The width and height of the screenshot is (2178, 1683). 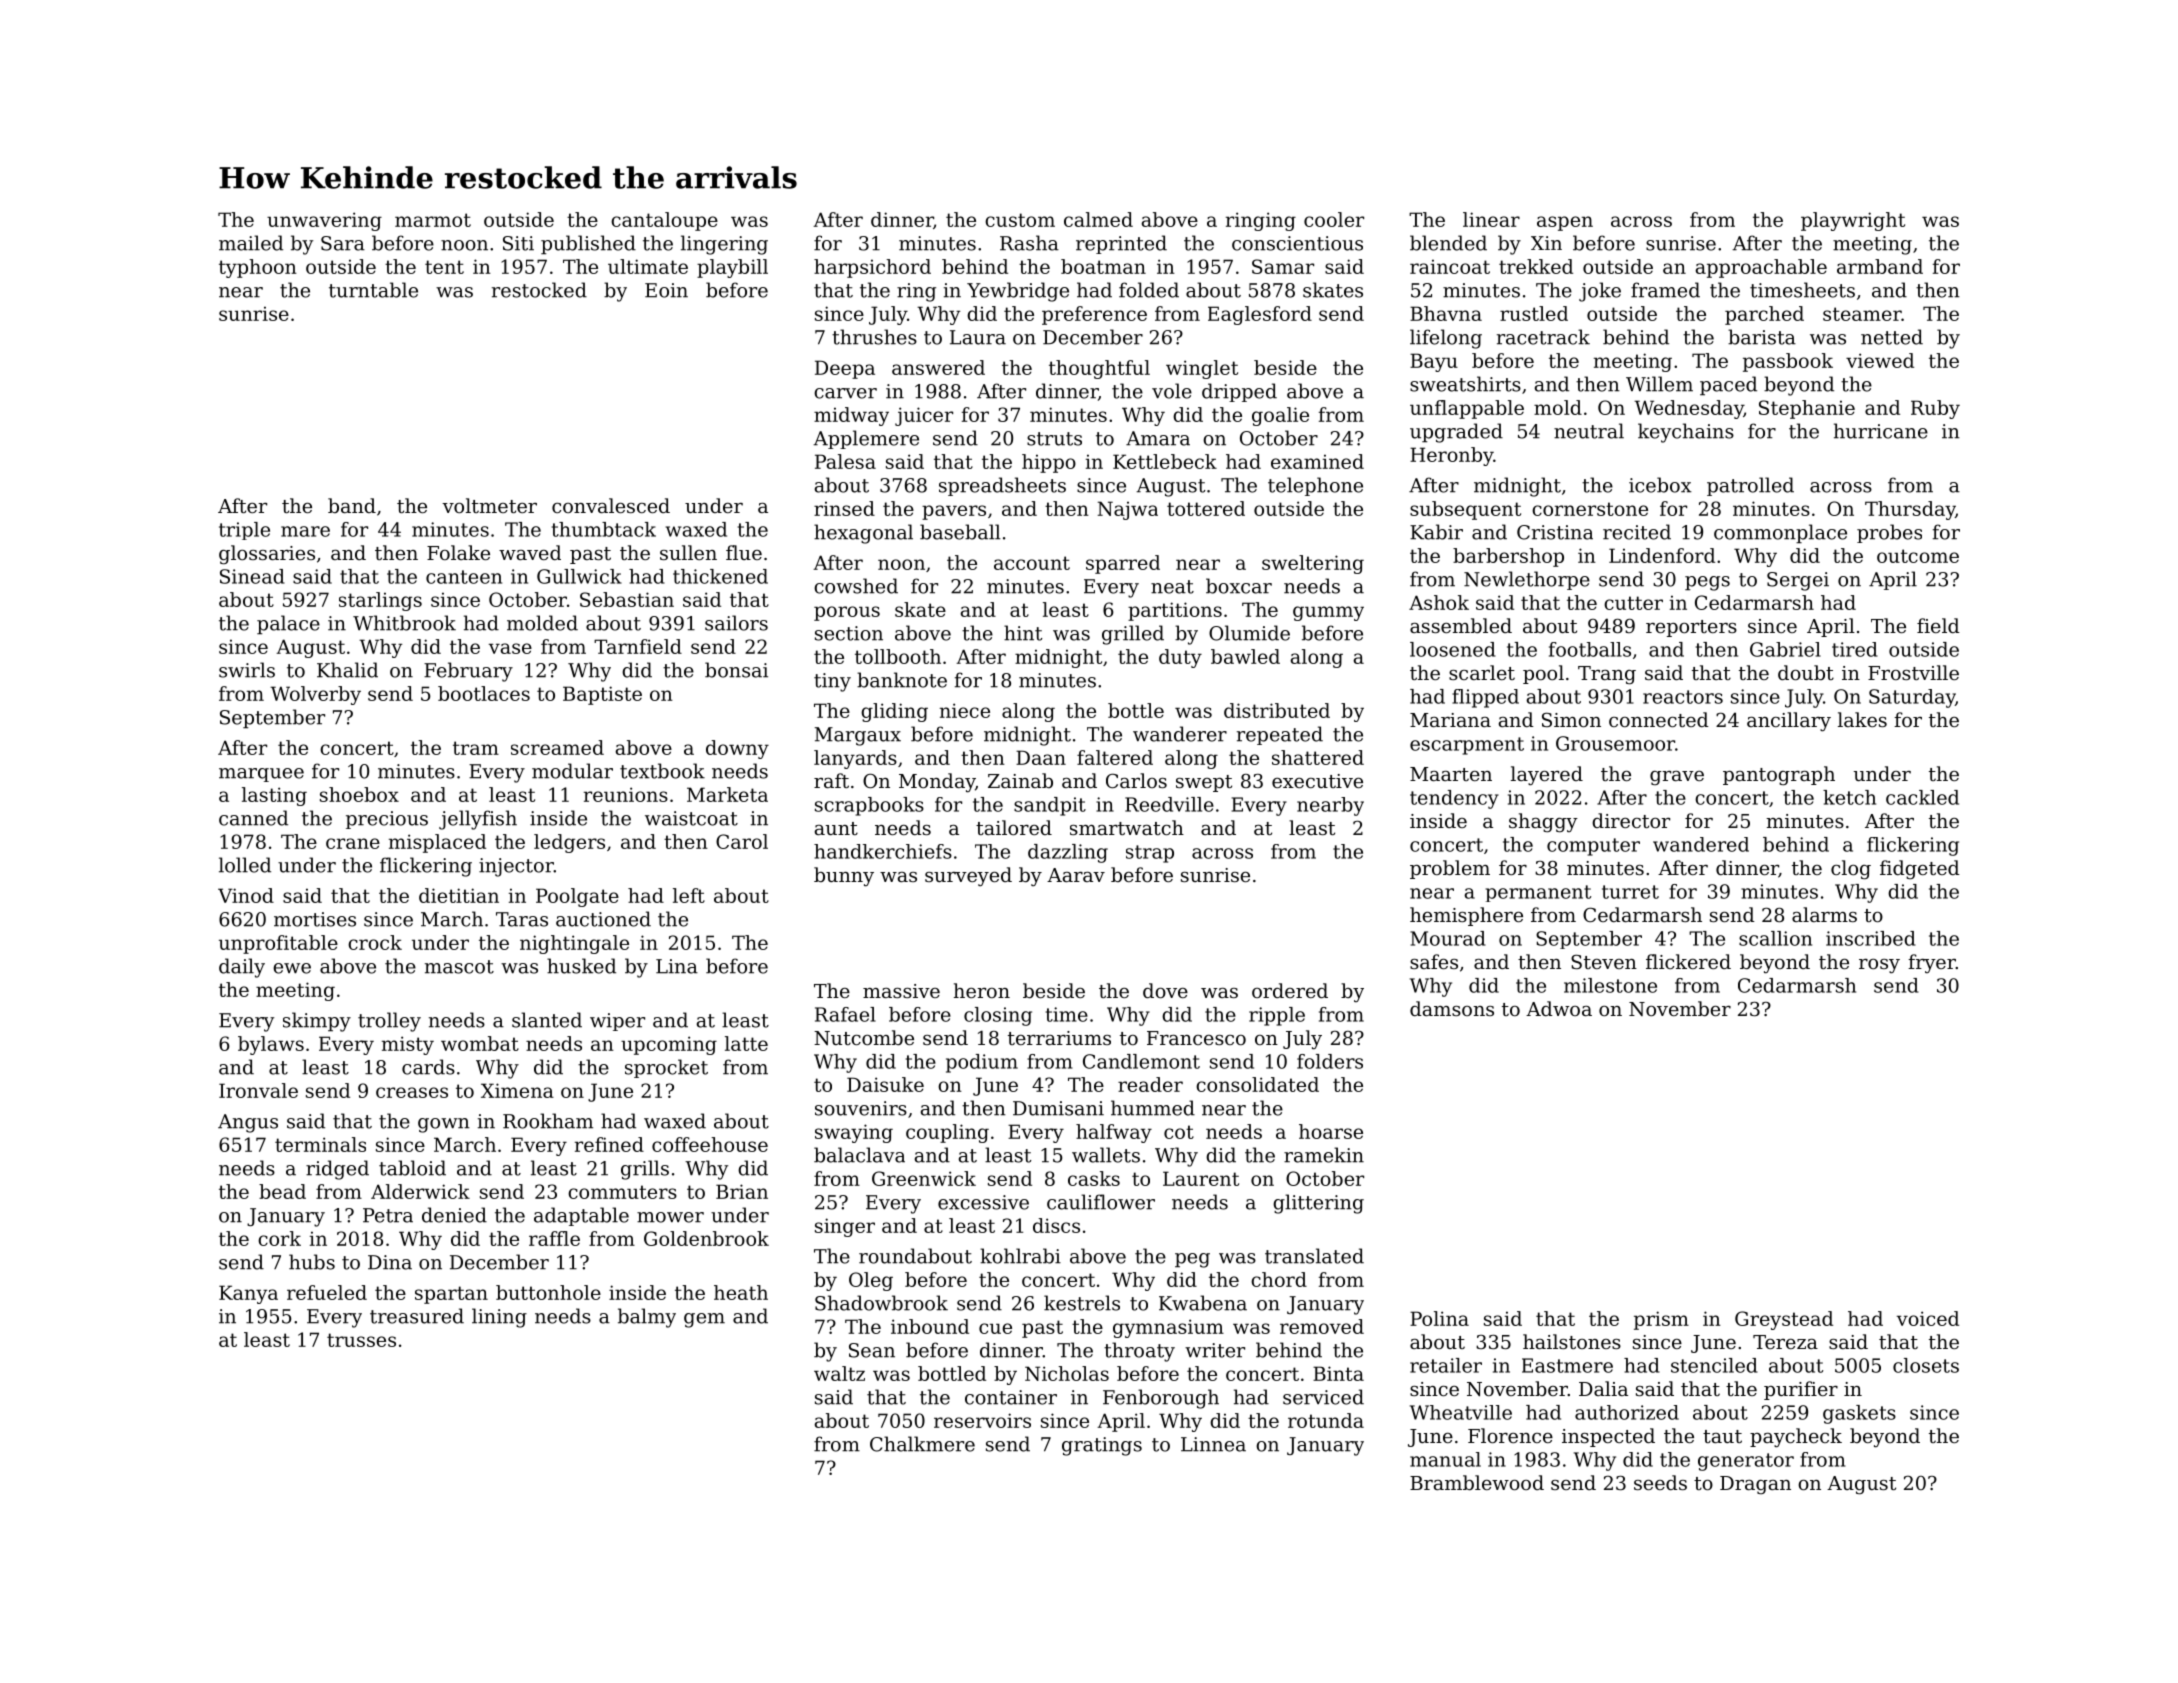 I want to click on trusses, so click(x=361, y=1340).
